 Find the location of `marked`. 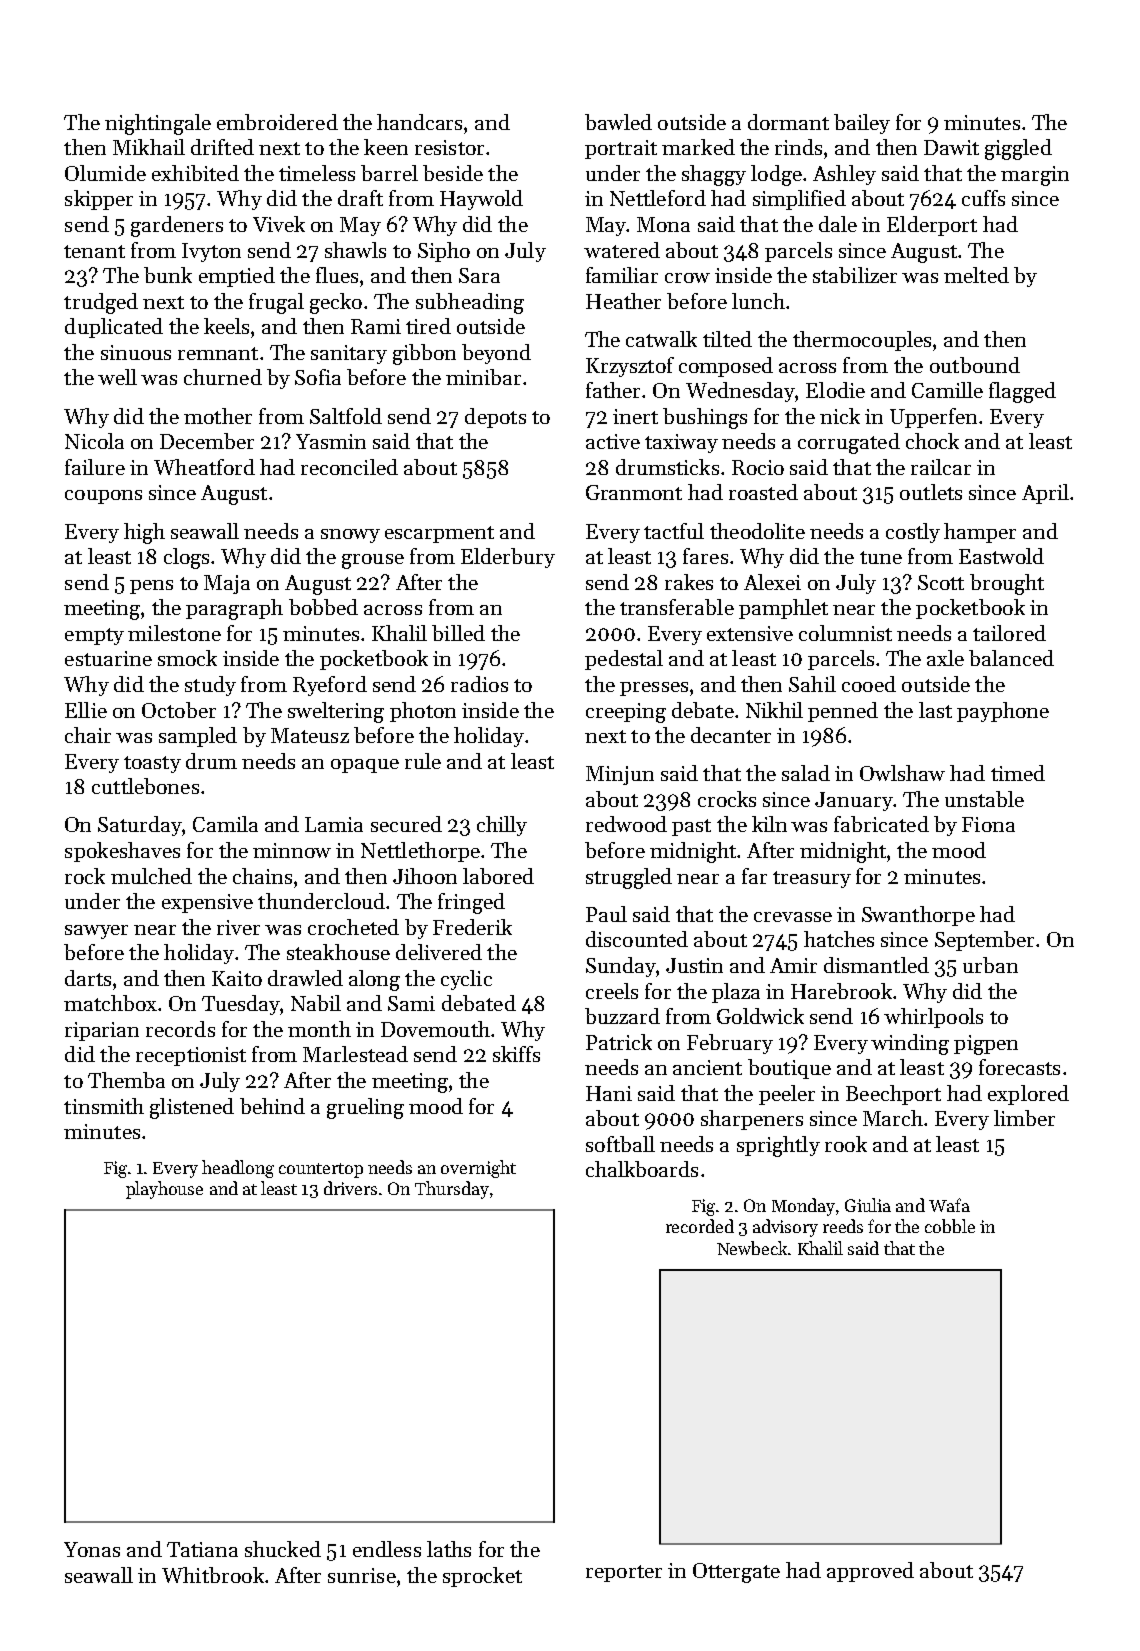

marked is located at coordinates (698, 147).
